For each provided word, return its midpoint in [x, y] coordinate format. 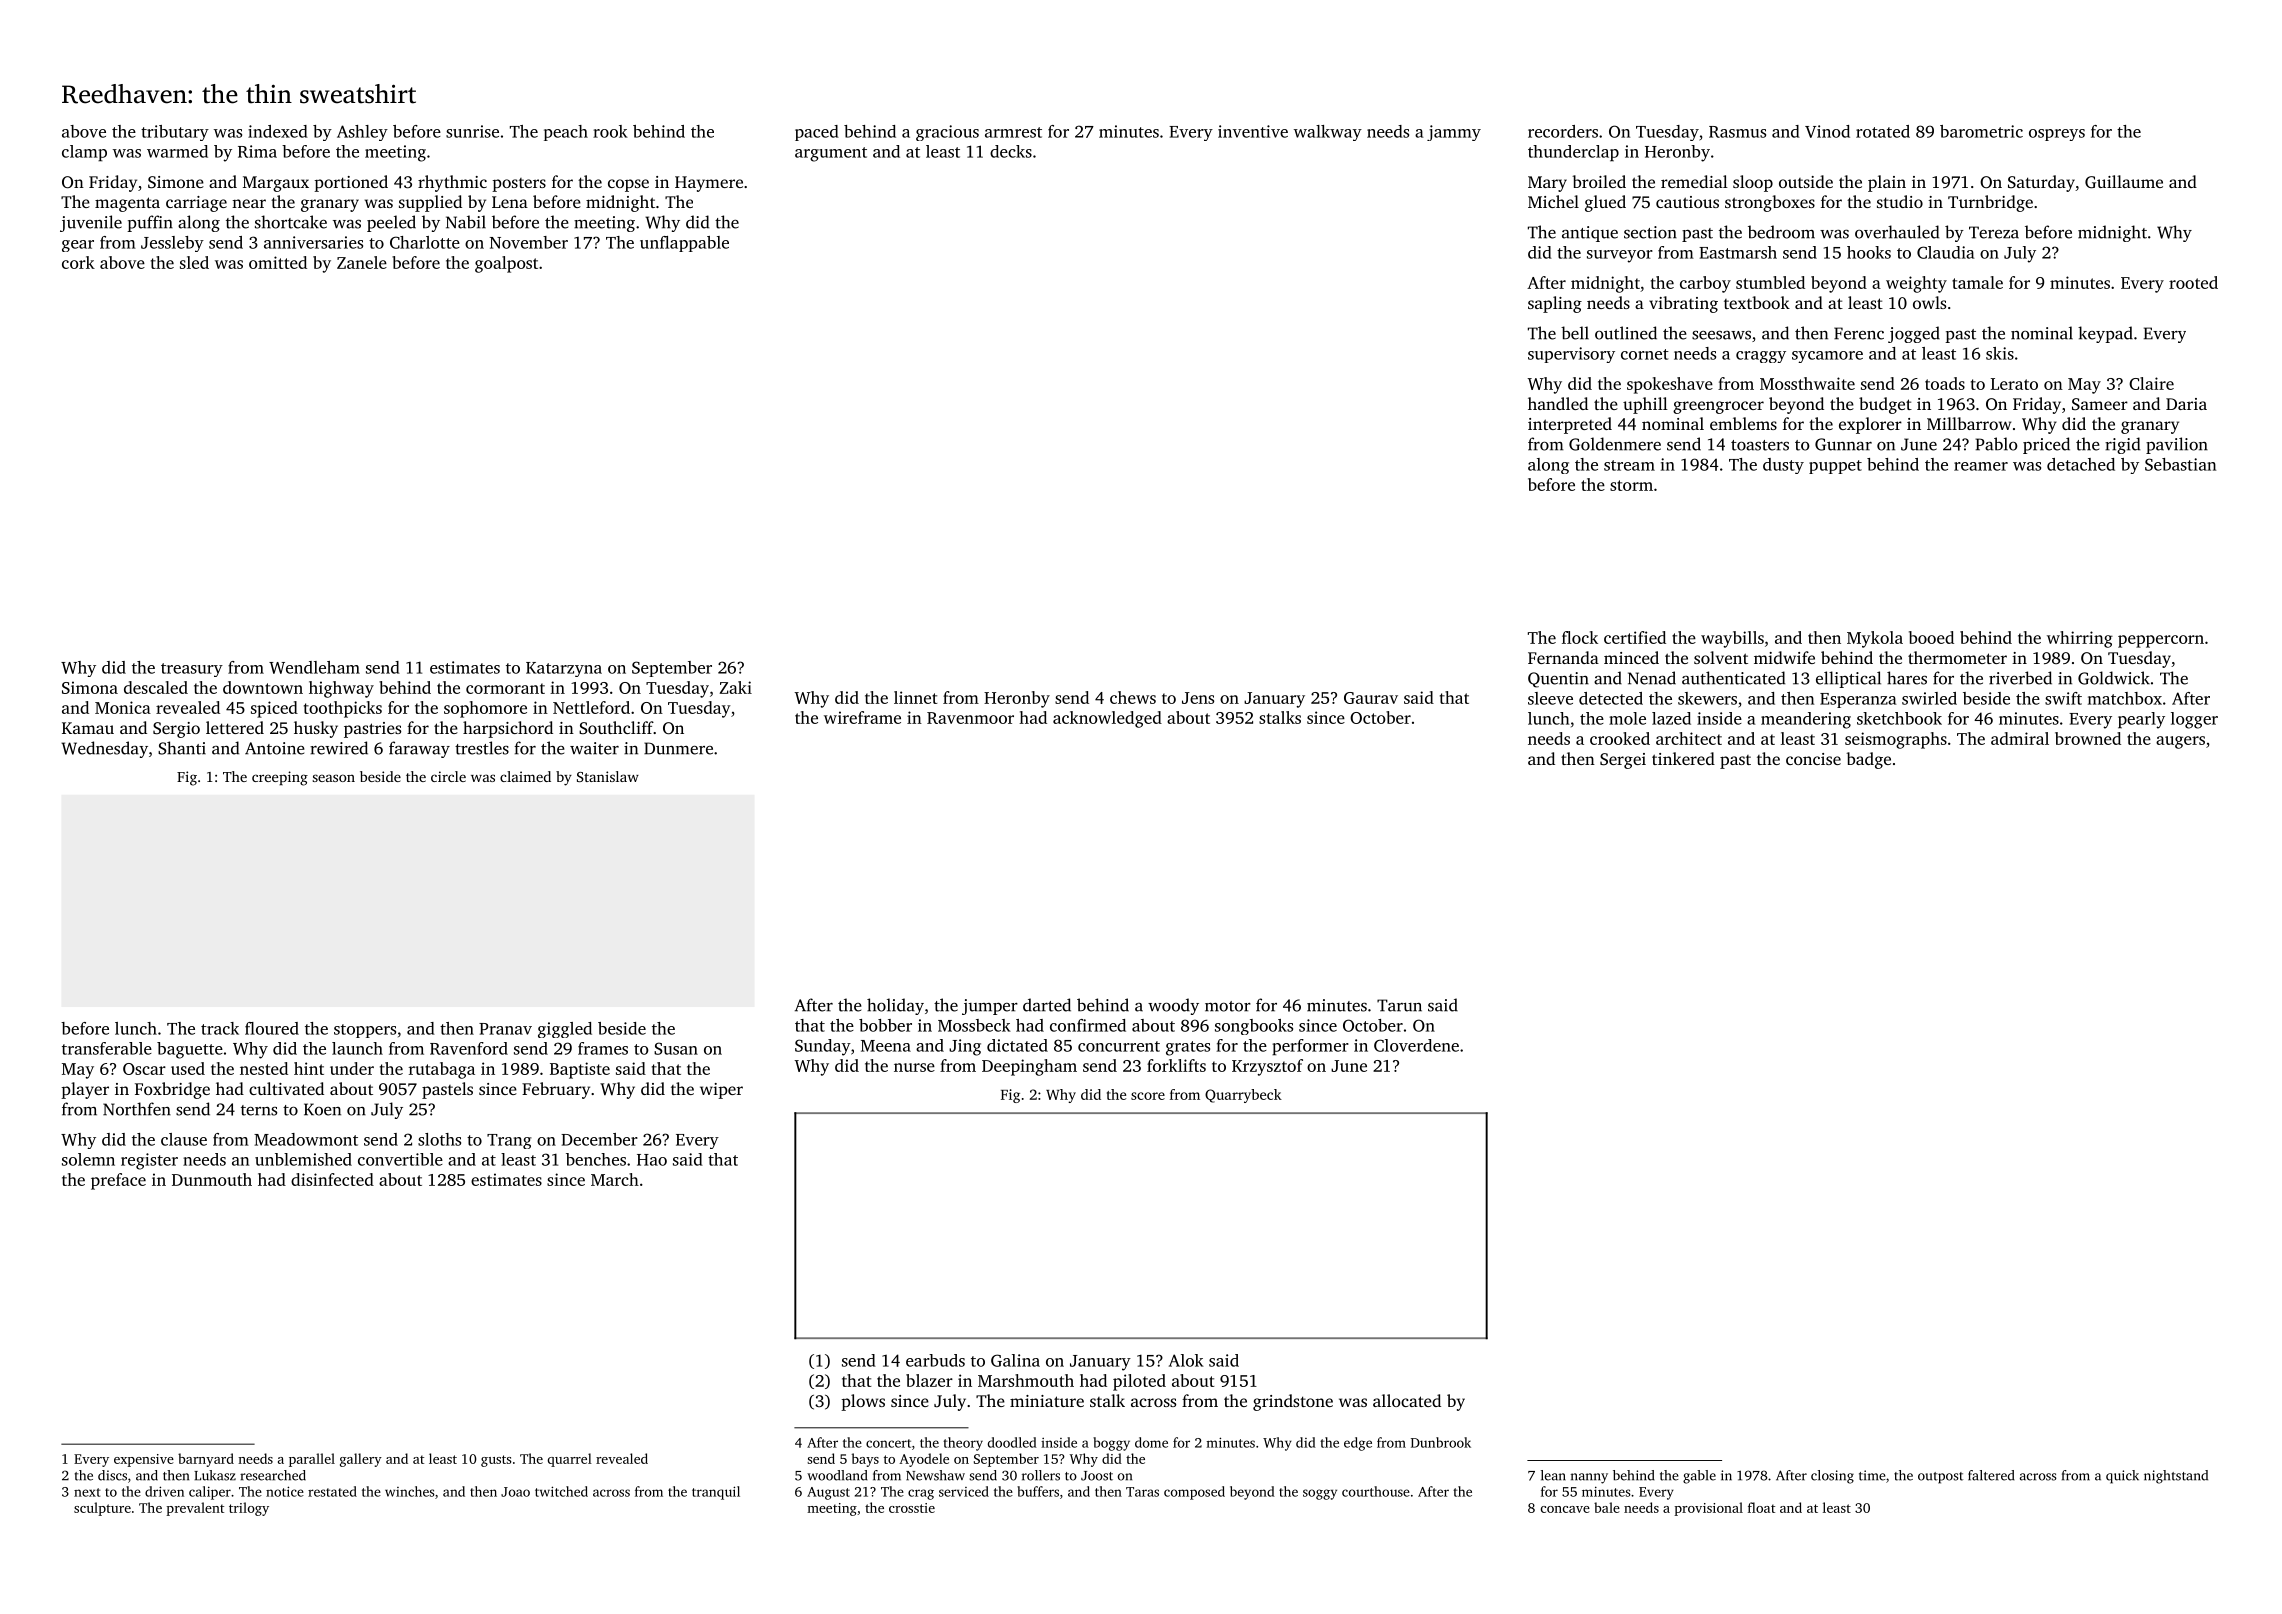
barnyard [206, 1460]
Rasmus [1737, 132]
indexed [278, 131]
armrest [1013, 132]
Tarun [1399, 1005]
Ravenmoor [970, 718]
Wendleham [314, 667]
